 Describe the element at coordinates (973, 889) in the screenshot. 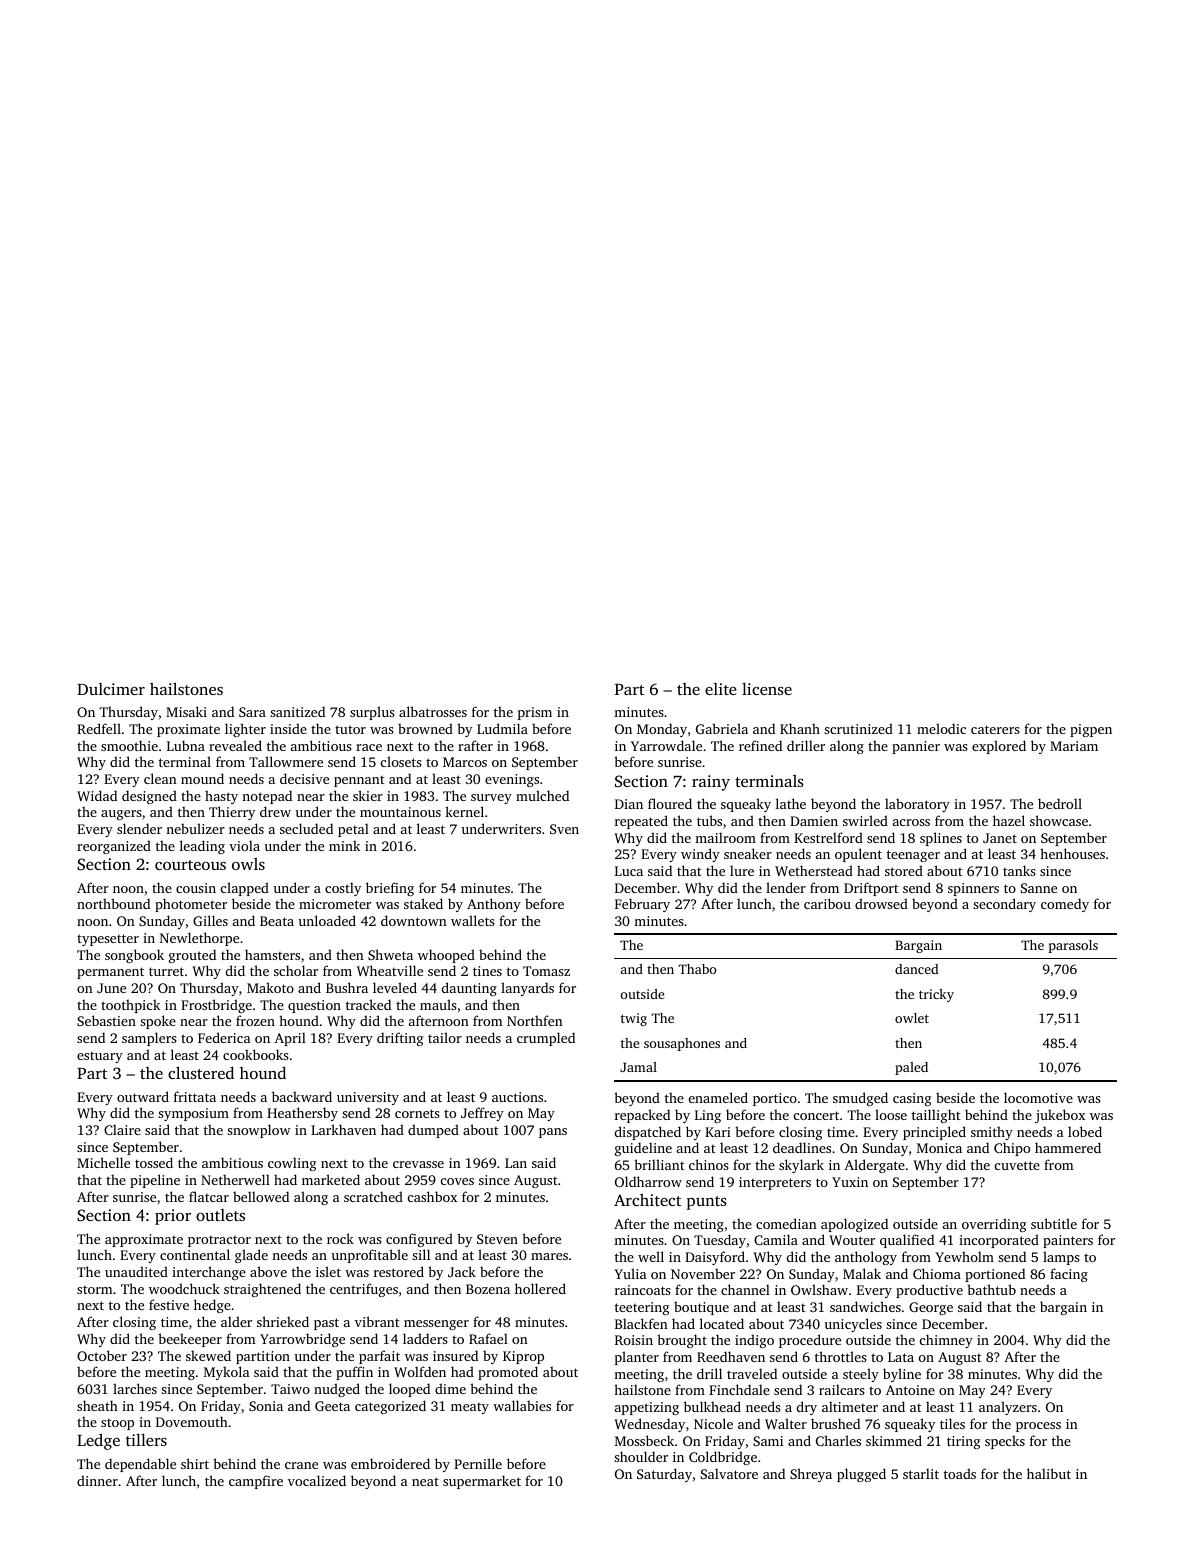

I see `spinners` at that location.
